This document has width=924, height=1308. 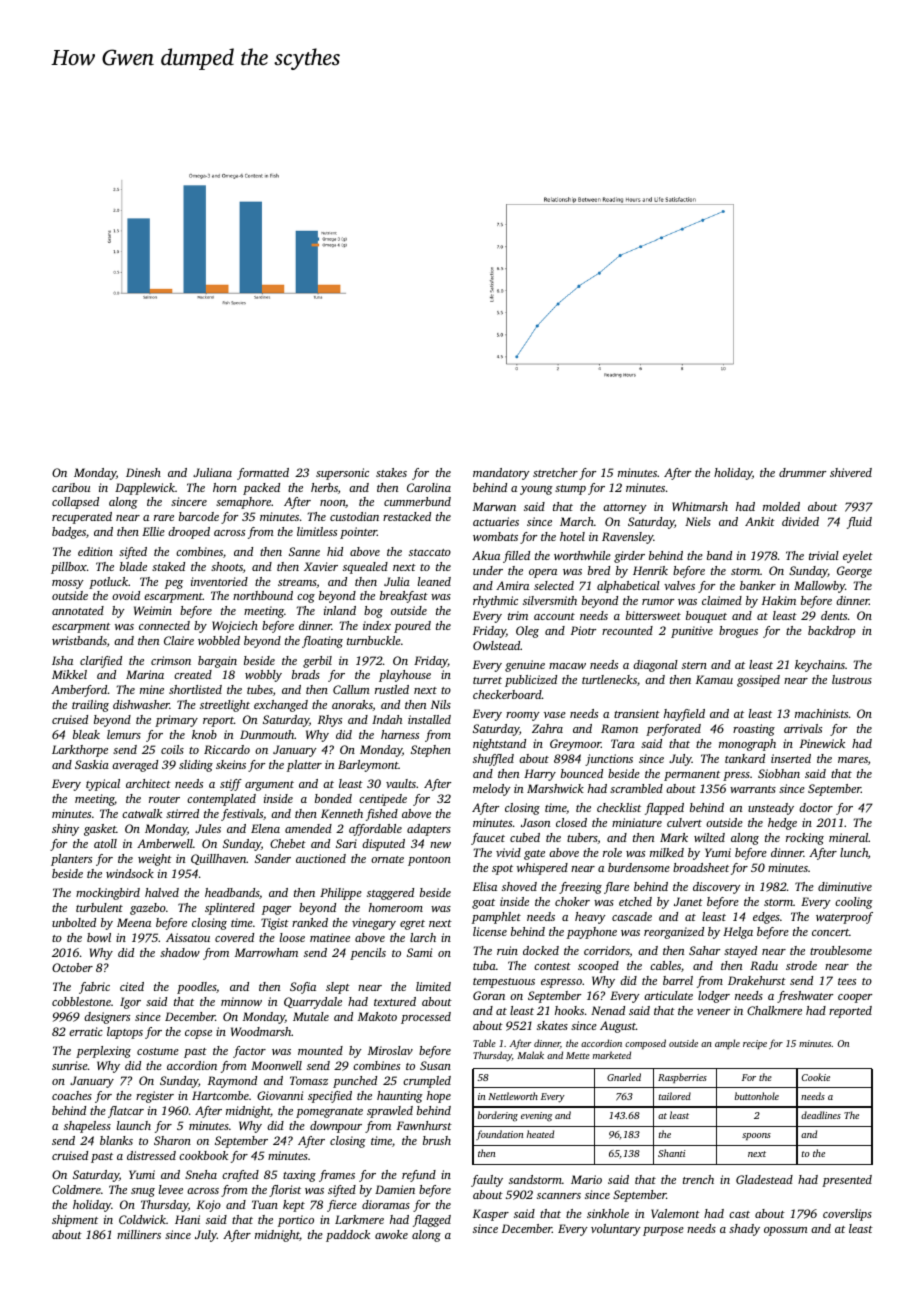 I want to click on Ravensley, so click(x=628, y=538).
